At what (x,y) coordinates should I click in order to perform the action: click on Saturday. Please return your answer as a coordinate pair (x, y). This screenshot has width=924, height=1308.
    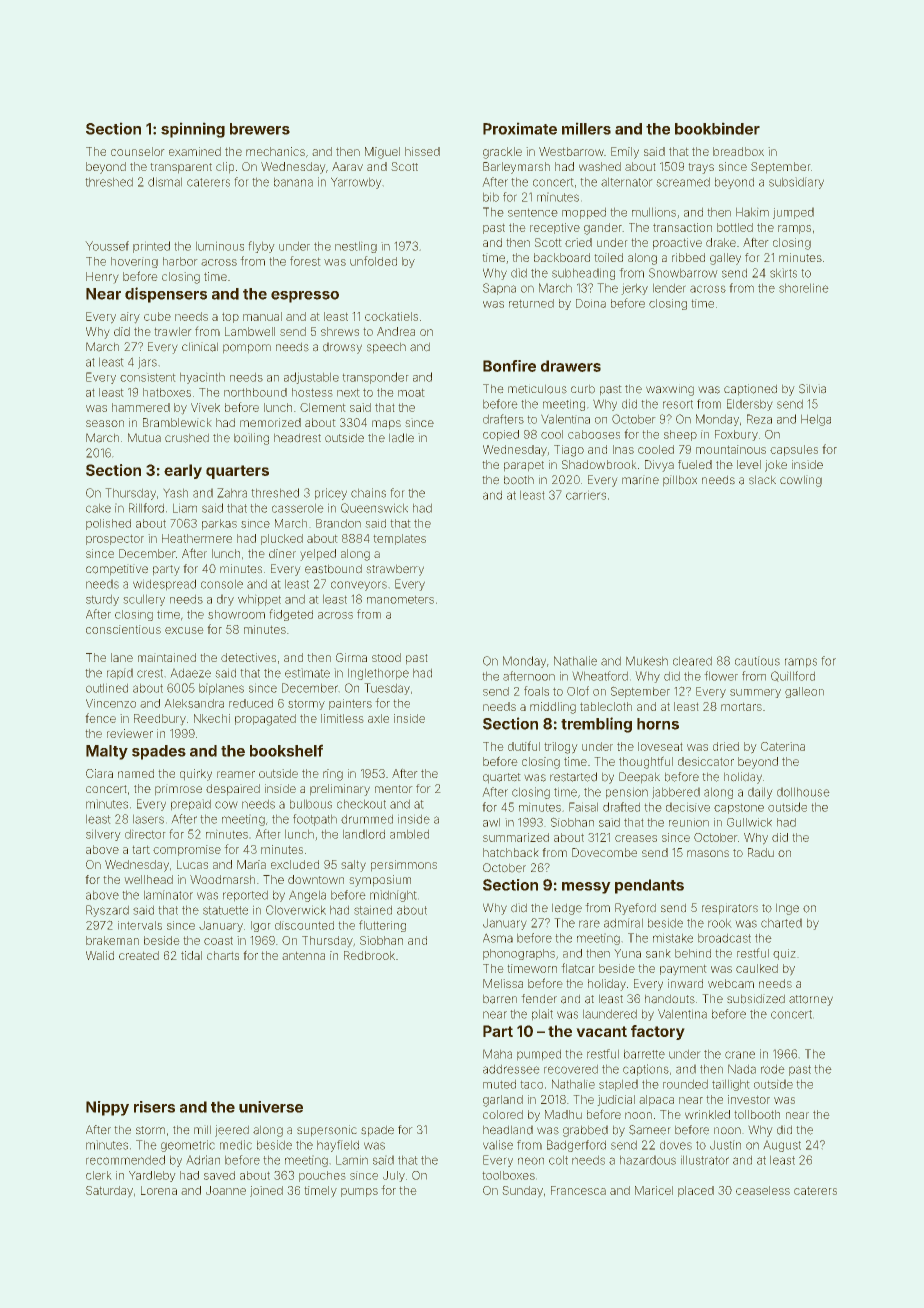
    Looking at the image, I should click on (109, 1192).
